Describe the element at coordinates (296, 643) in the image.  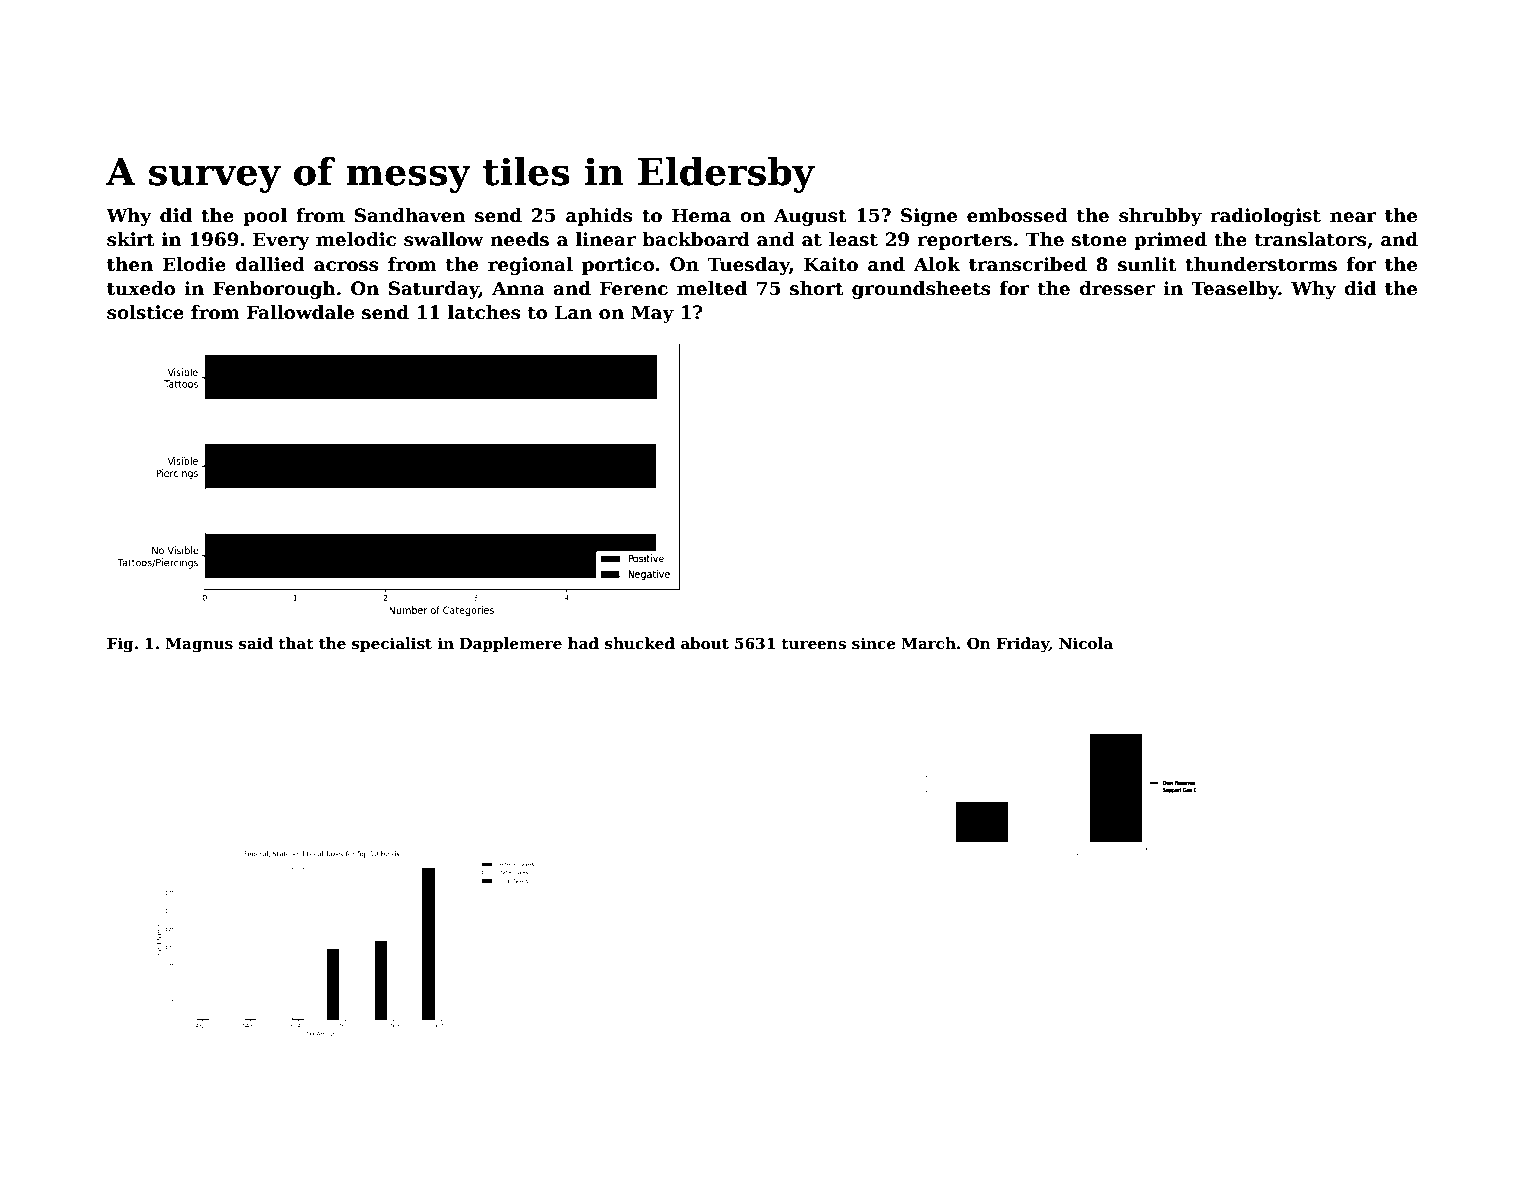
I see `that` at that location.
